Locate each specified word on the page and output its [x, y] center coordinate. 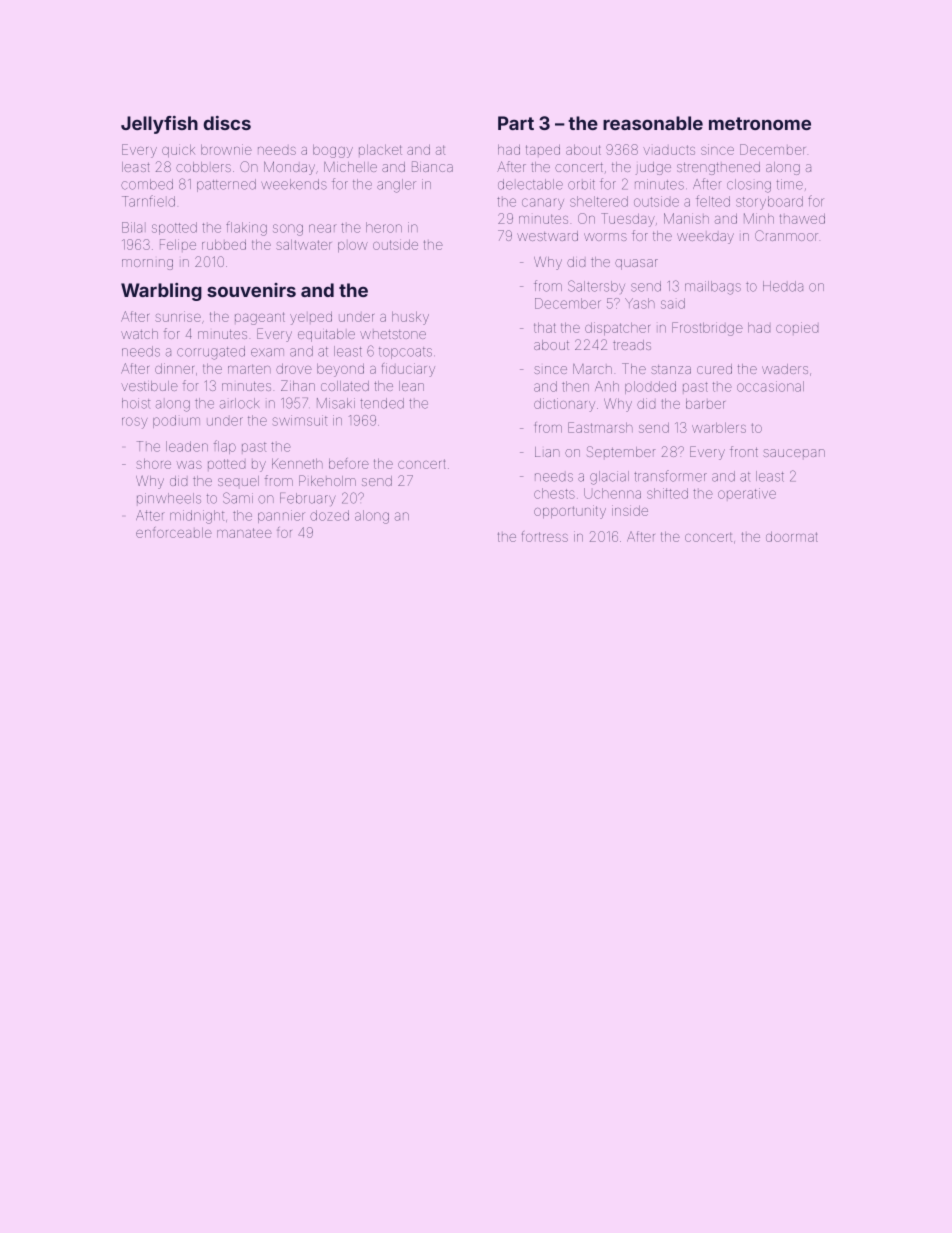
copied [797, 327]
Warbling [161, 292]
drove [294, 369]
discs [227, 123]
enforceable [174, 532]
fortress [545, 536]
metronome [760, 123]
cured [714, 369]
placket [380, 150]
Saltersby [596, 287]
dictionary [564, 405]
